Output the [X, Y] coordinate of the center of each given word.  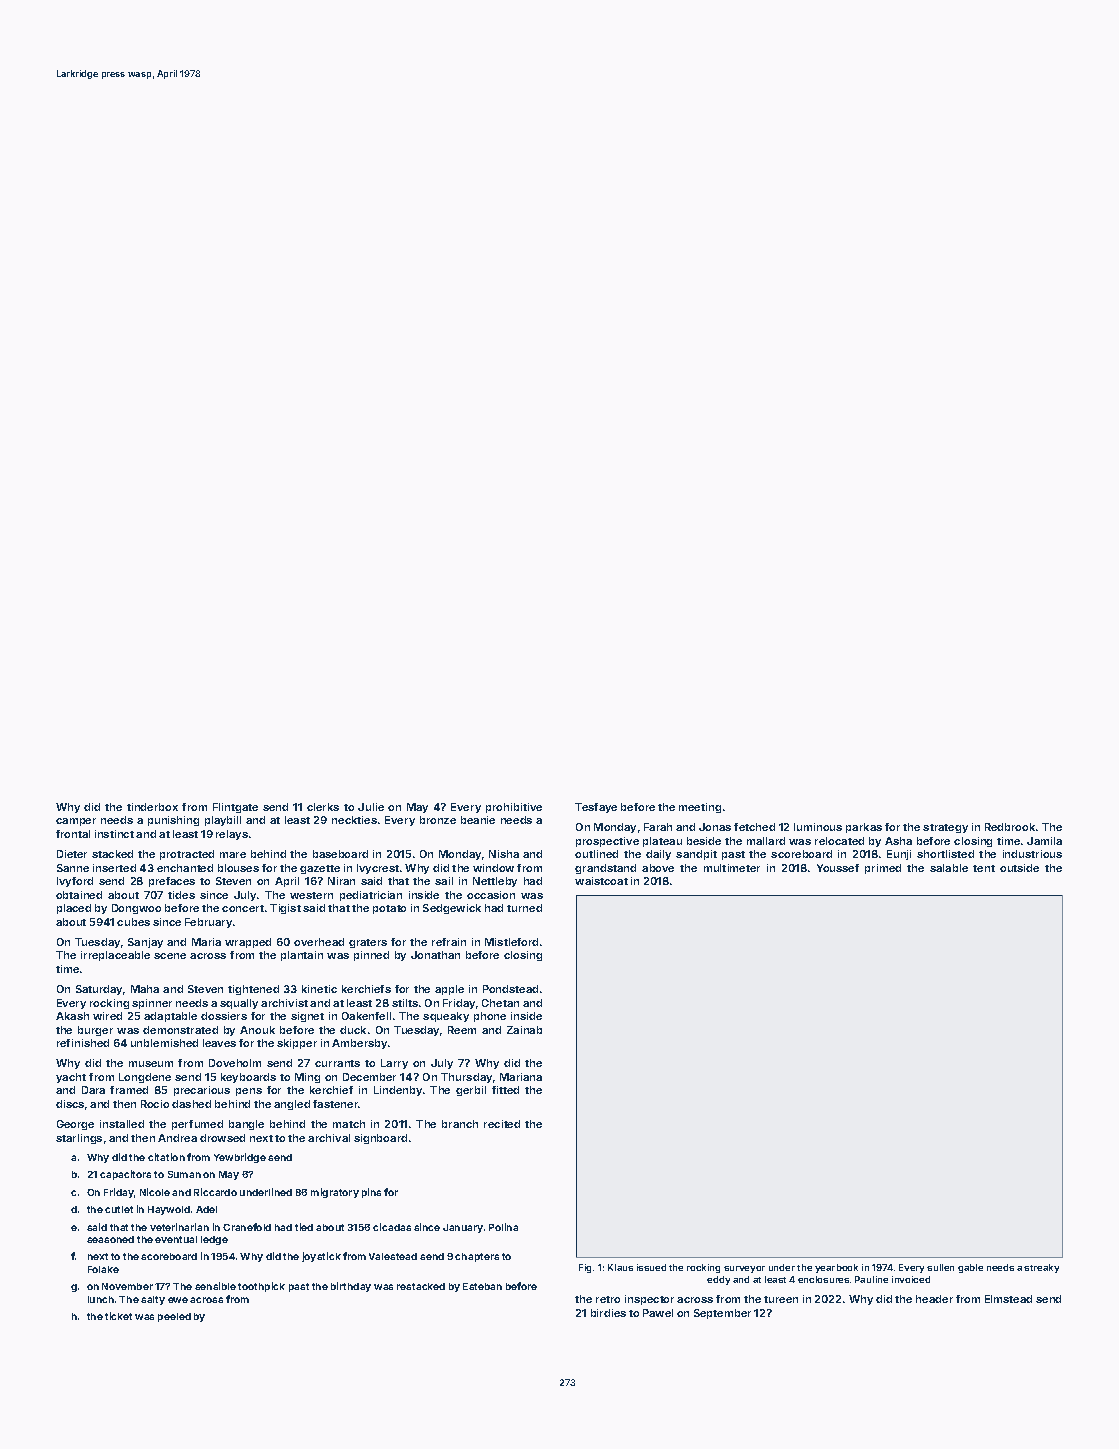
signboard [380, 1139]
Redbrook [1010, 827]
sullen [940, 1267]
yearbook [836, 1268]
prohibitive [514, 808]
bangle [246, 1125]
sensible [215, 1286]
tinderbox [152, 807]
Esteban [482, 1286]
